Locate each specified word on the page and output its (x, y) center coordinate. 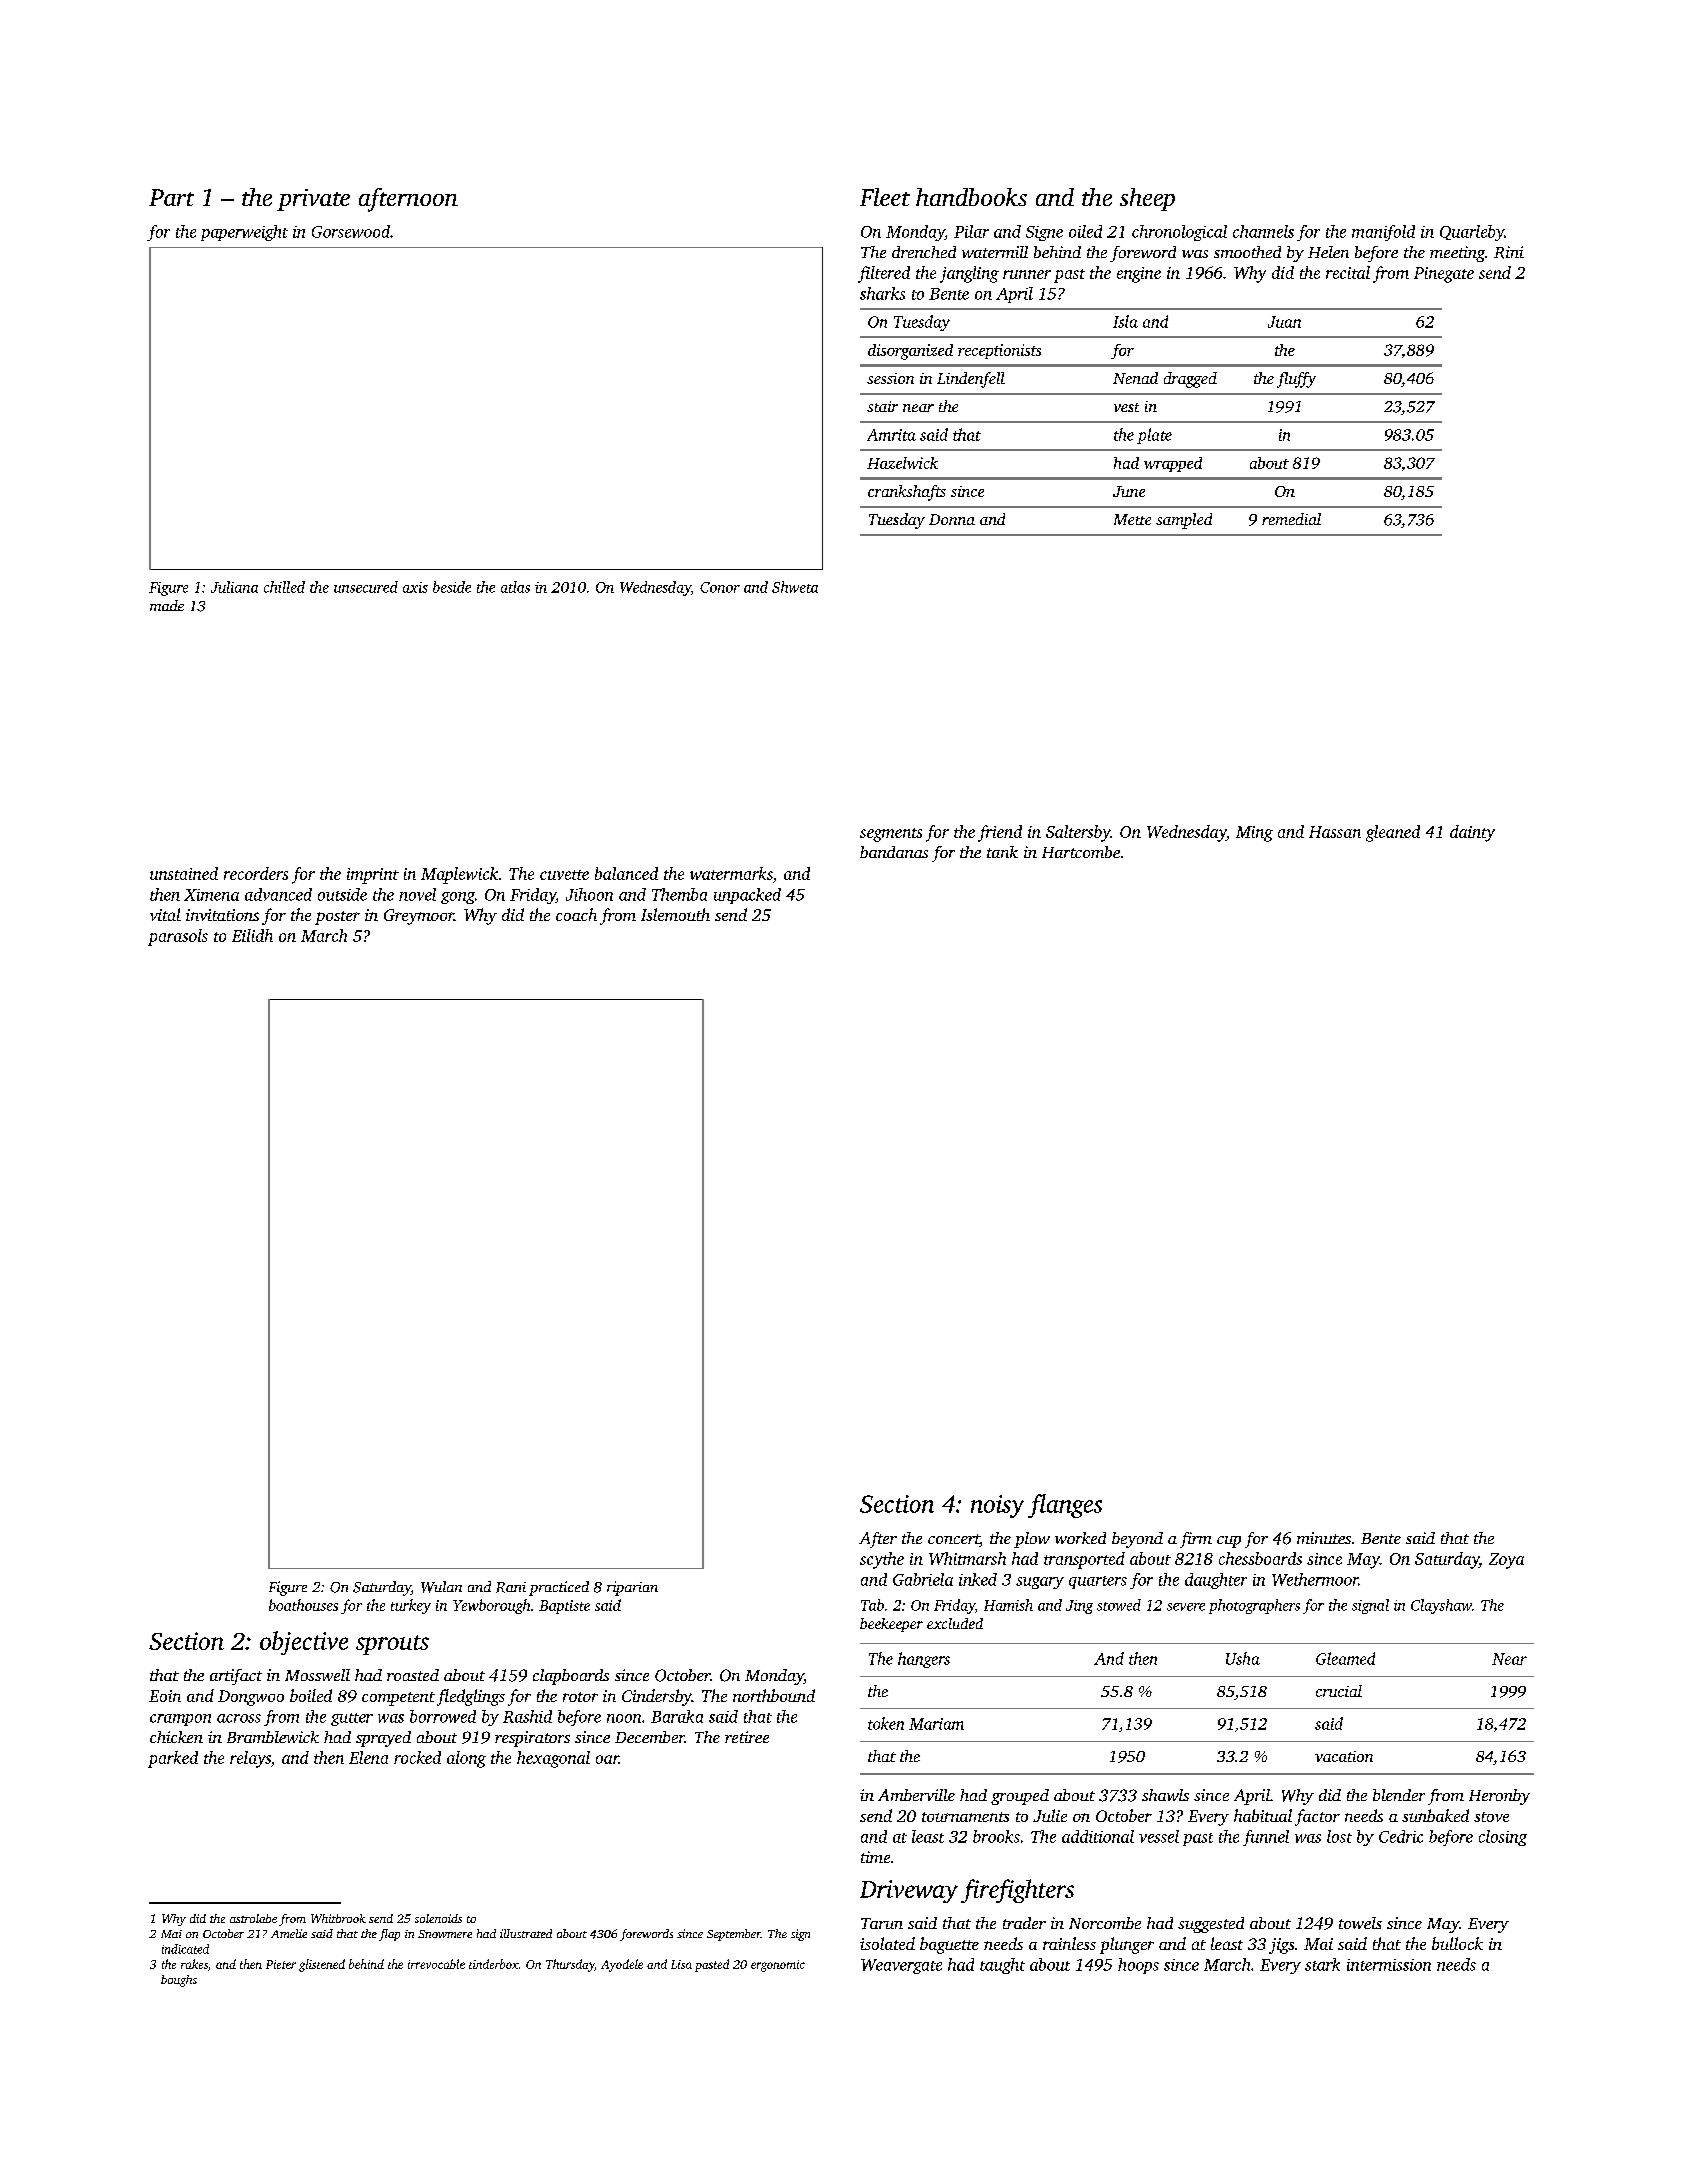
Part (171, 197)
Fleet (885, 197)
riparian (632, 1588)
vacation (1344, 1756)
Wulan (441, 1587)
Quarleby (1472, 233)
